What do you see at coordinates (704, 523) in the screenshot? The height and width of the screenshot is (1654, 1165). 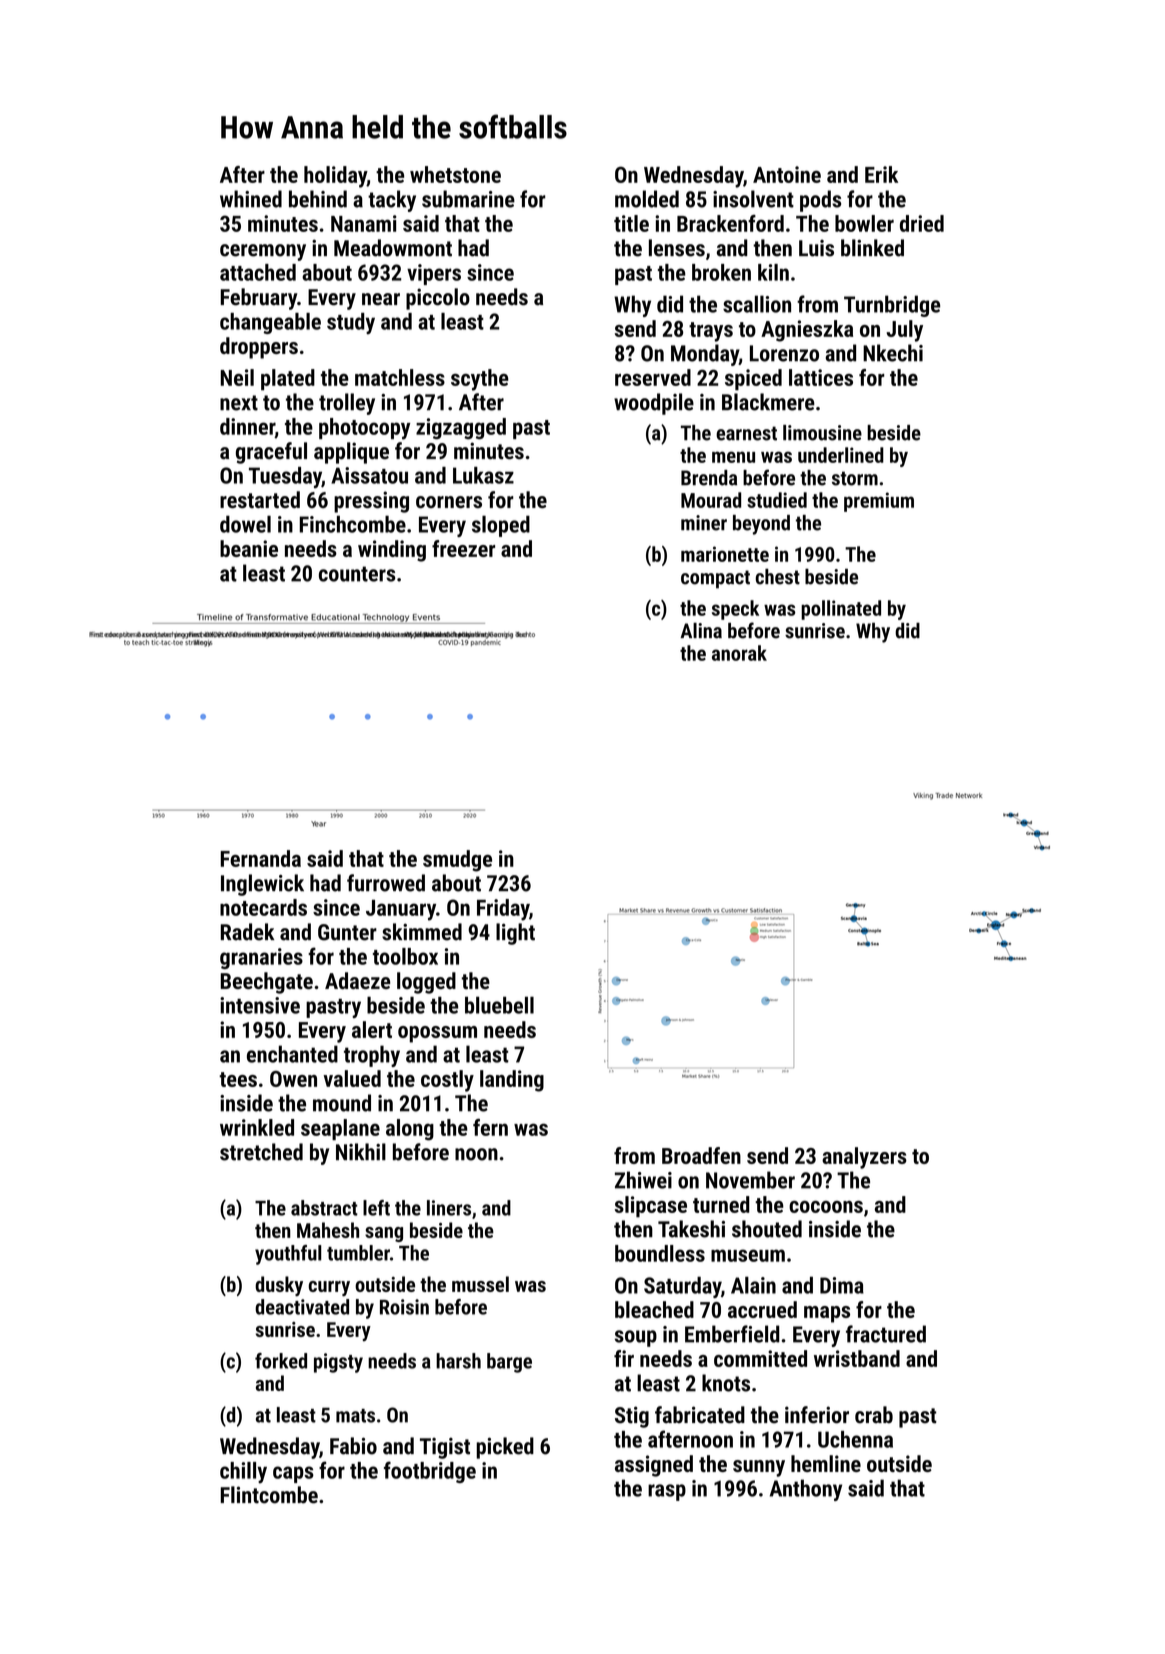 I see `miner` at bounding box center [704, 523].
